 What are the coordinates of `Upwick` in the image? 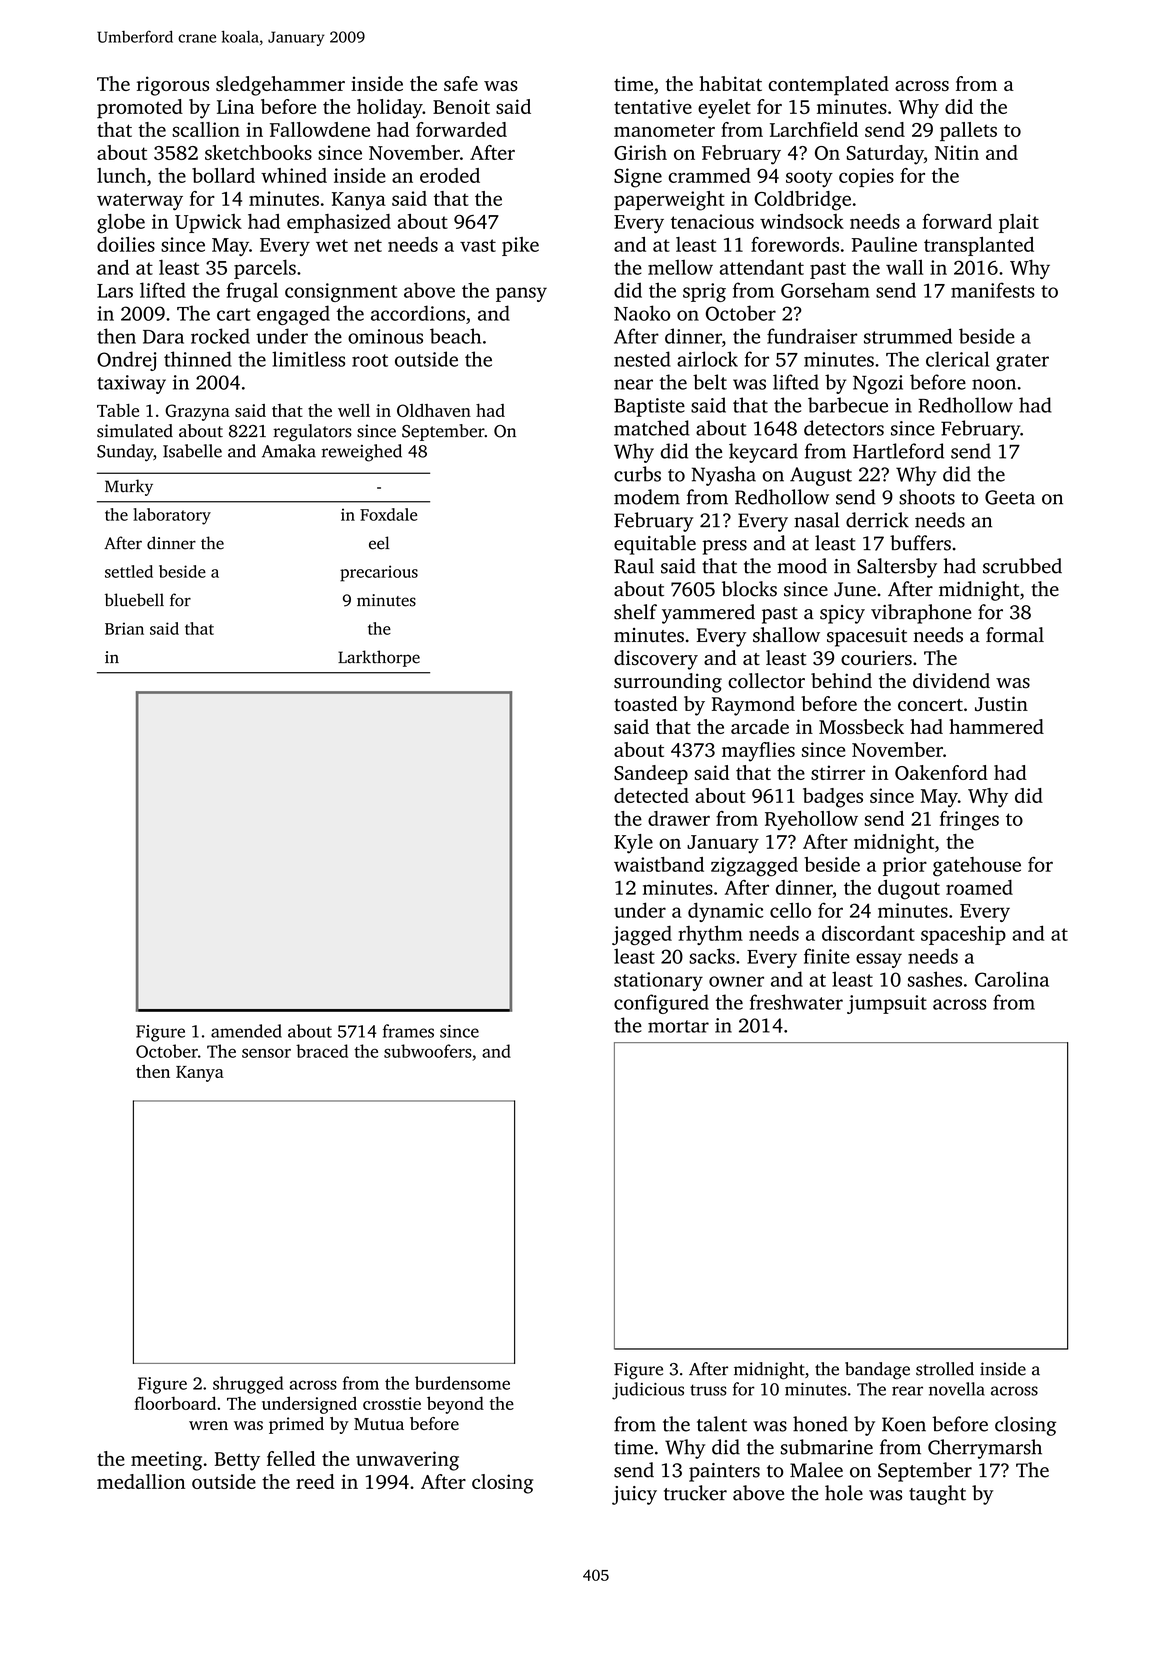 It's located at (208, 223).
